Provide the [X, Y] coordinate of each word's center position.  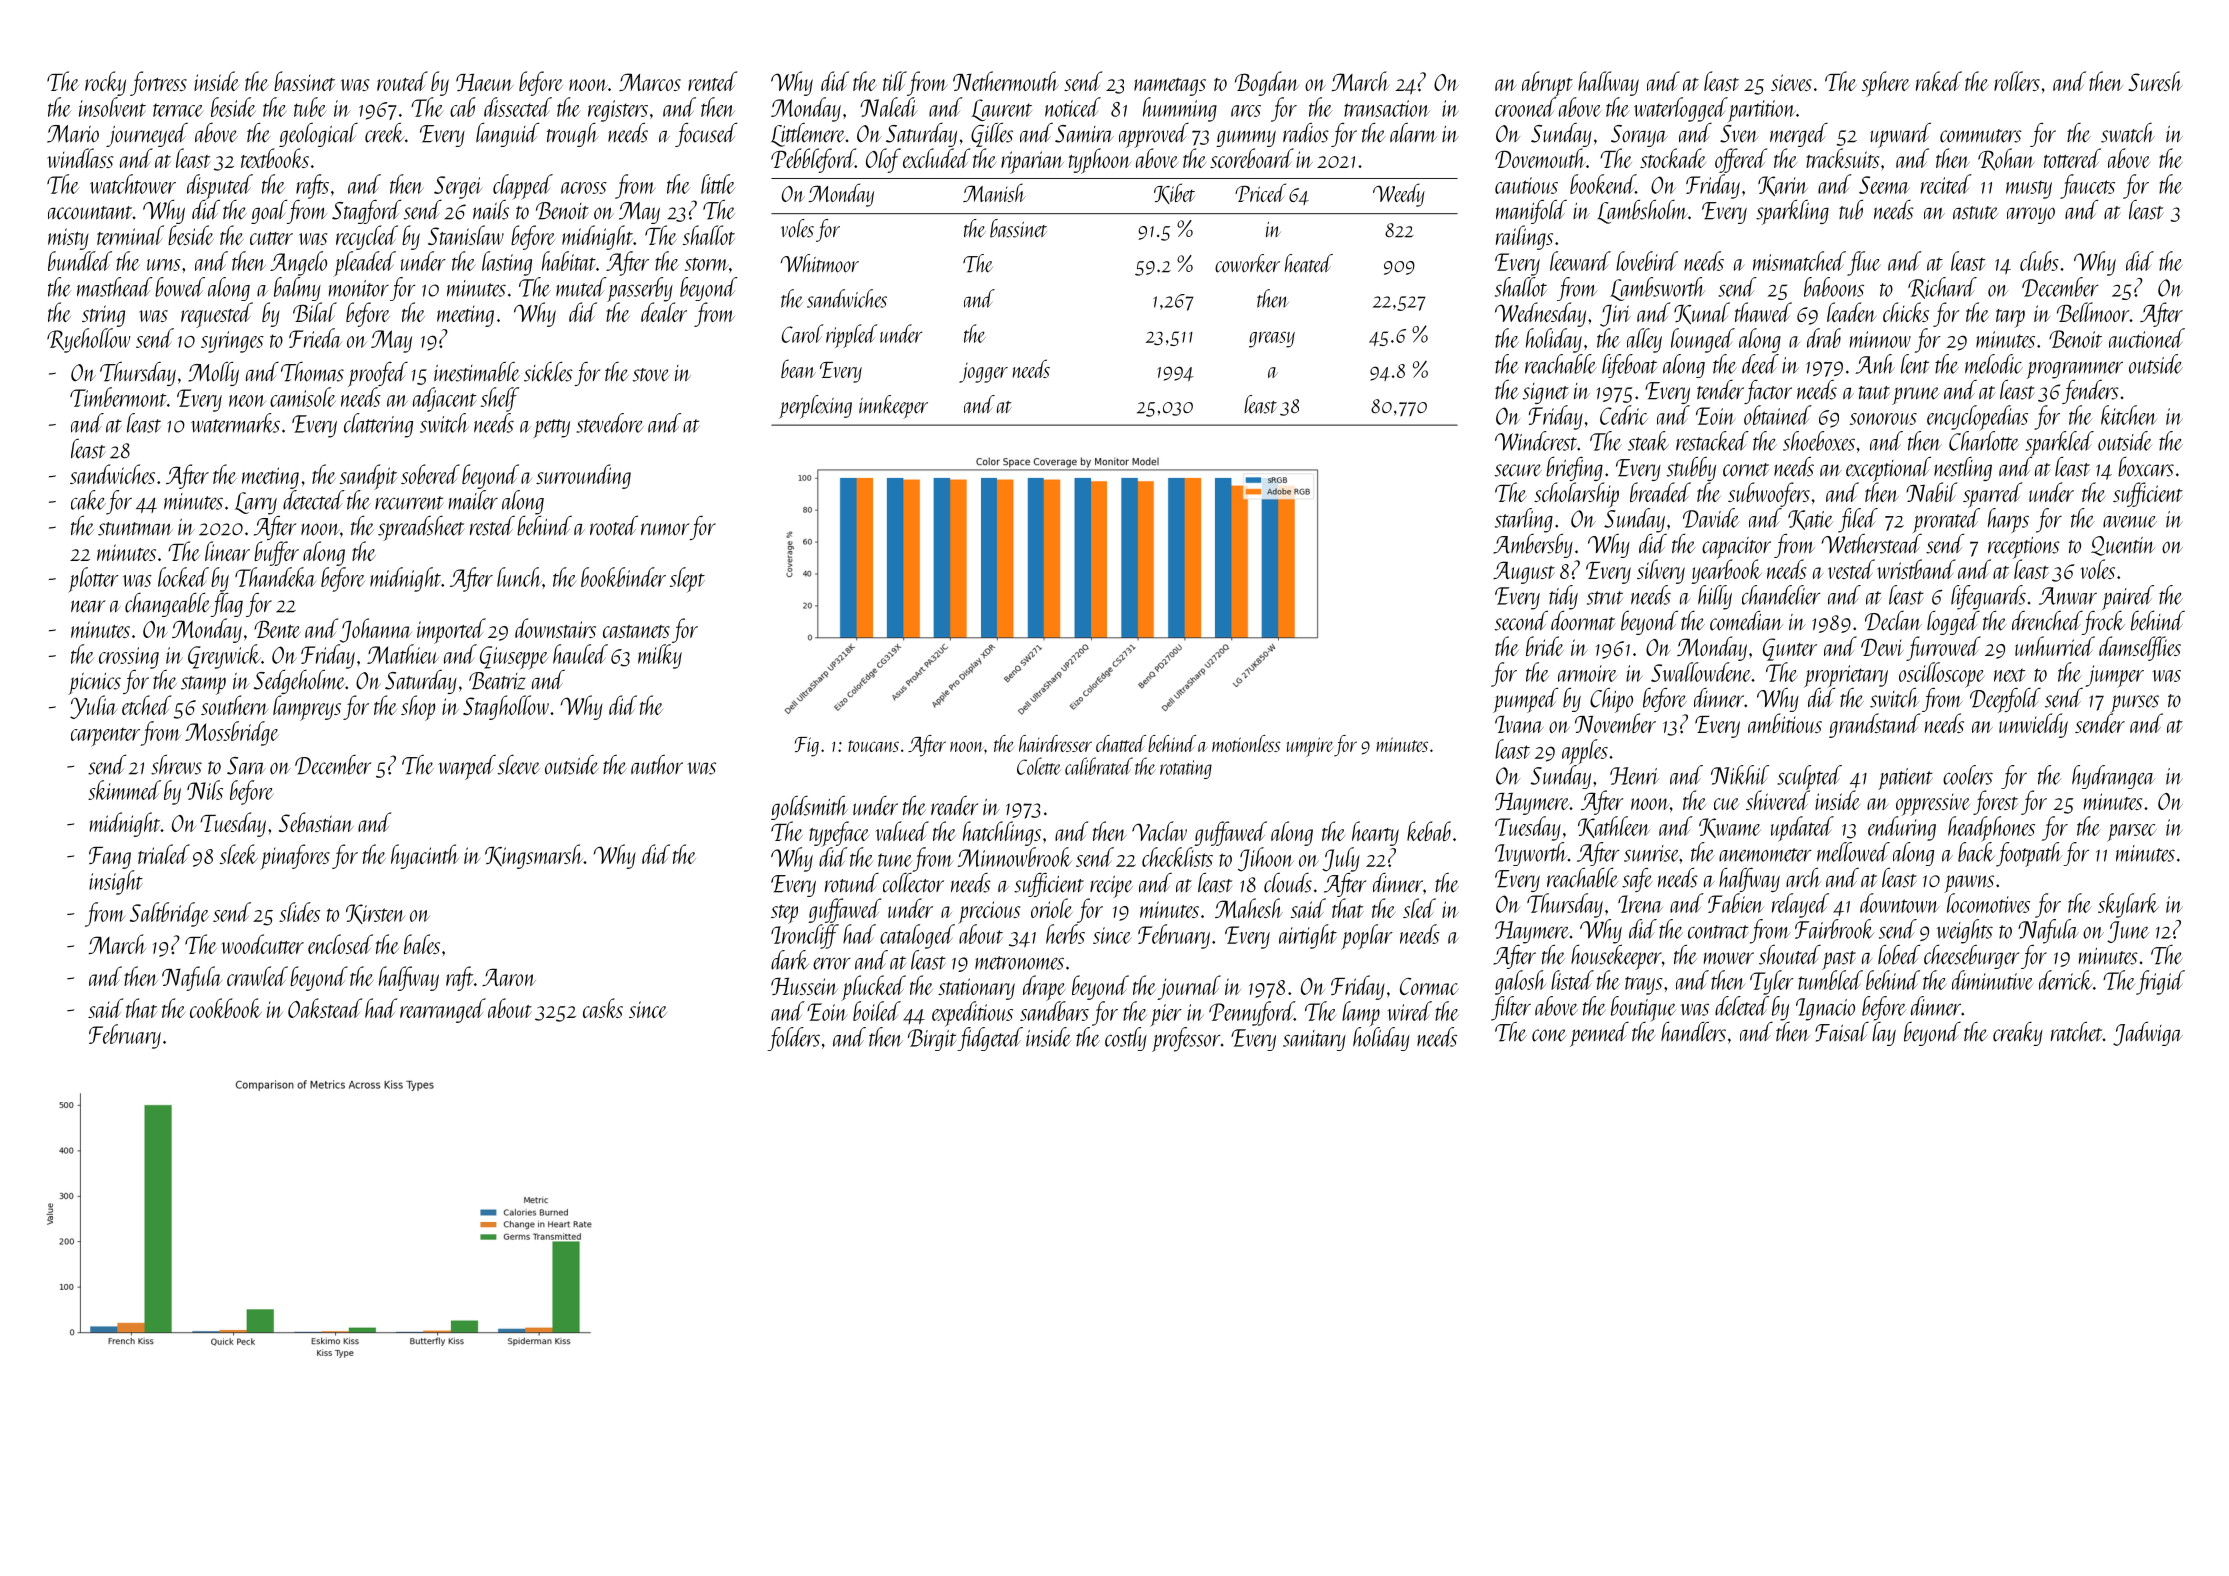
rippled [851, 336]
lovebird [1647, 261]
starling [1524, 520]
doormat [1583, 621]
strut [1605, 598]
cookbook [226, 1008]
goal [269, 212]
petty [552, 428]
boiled [877, 1011]
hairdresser [1055, 743]
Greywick [224, 656]
